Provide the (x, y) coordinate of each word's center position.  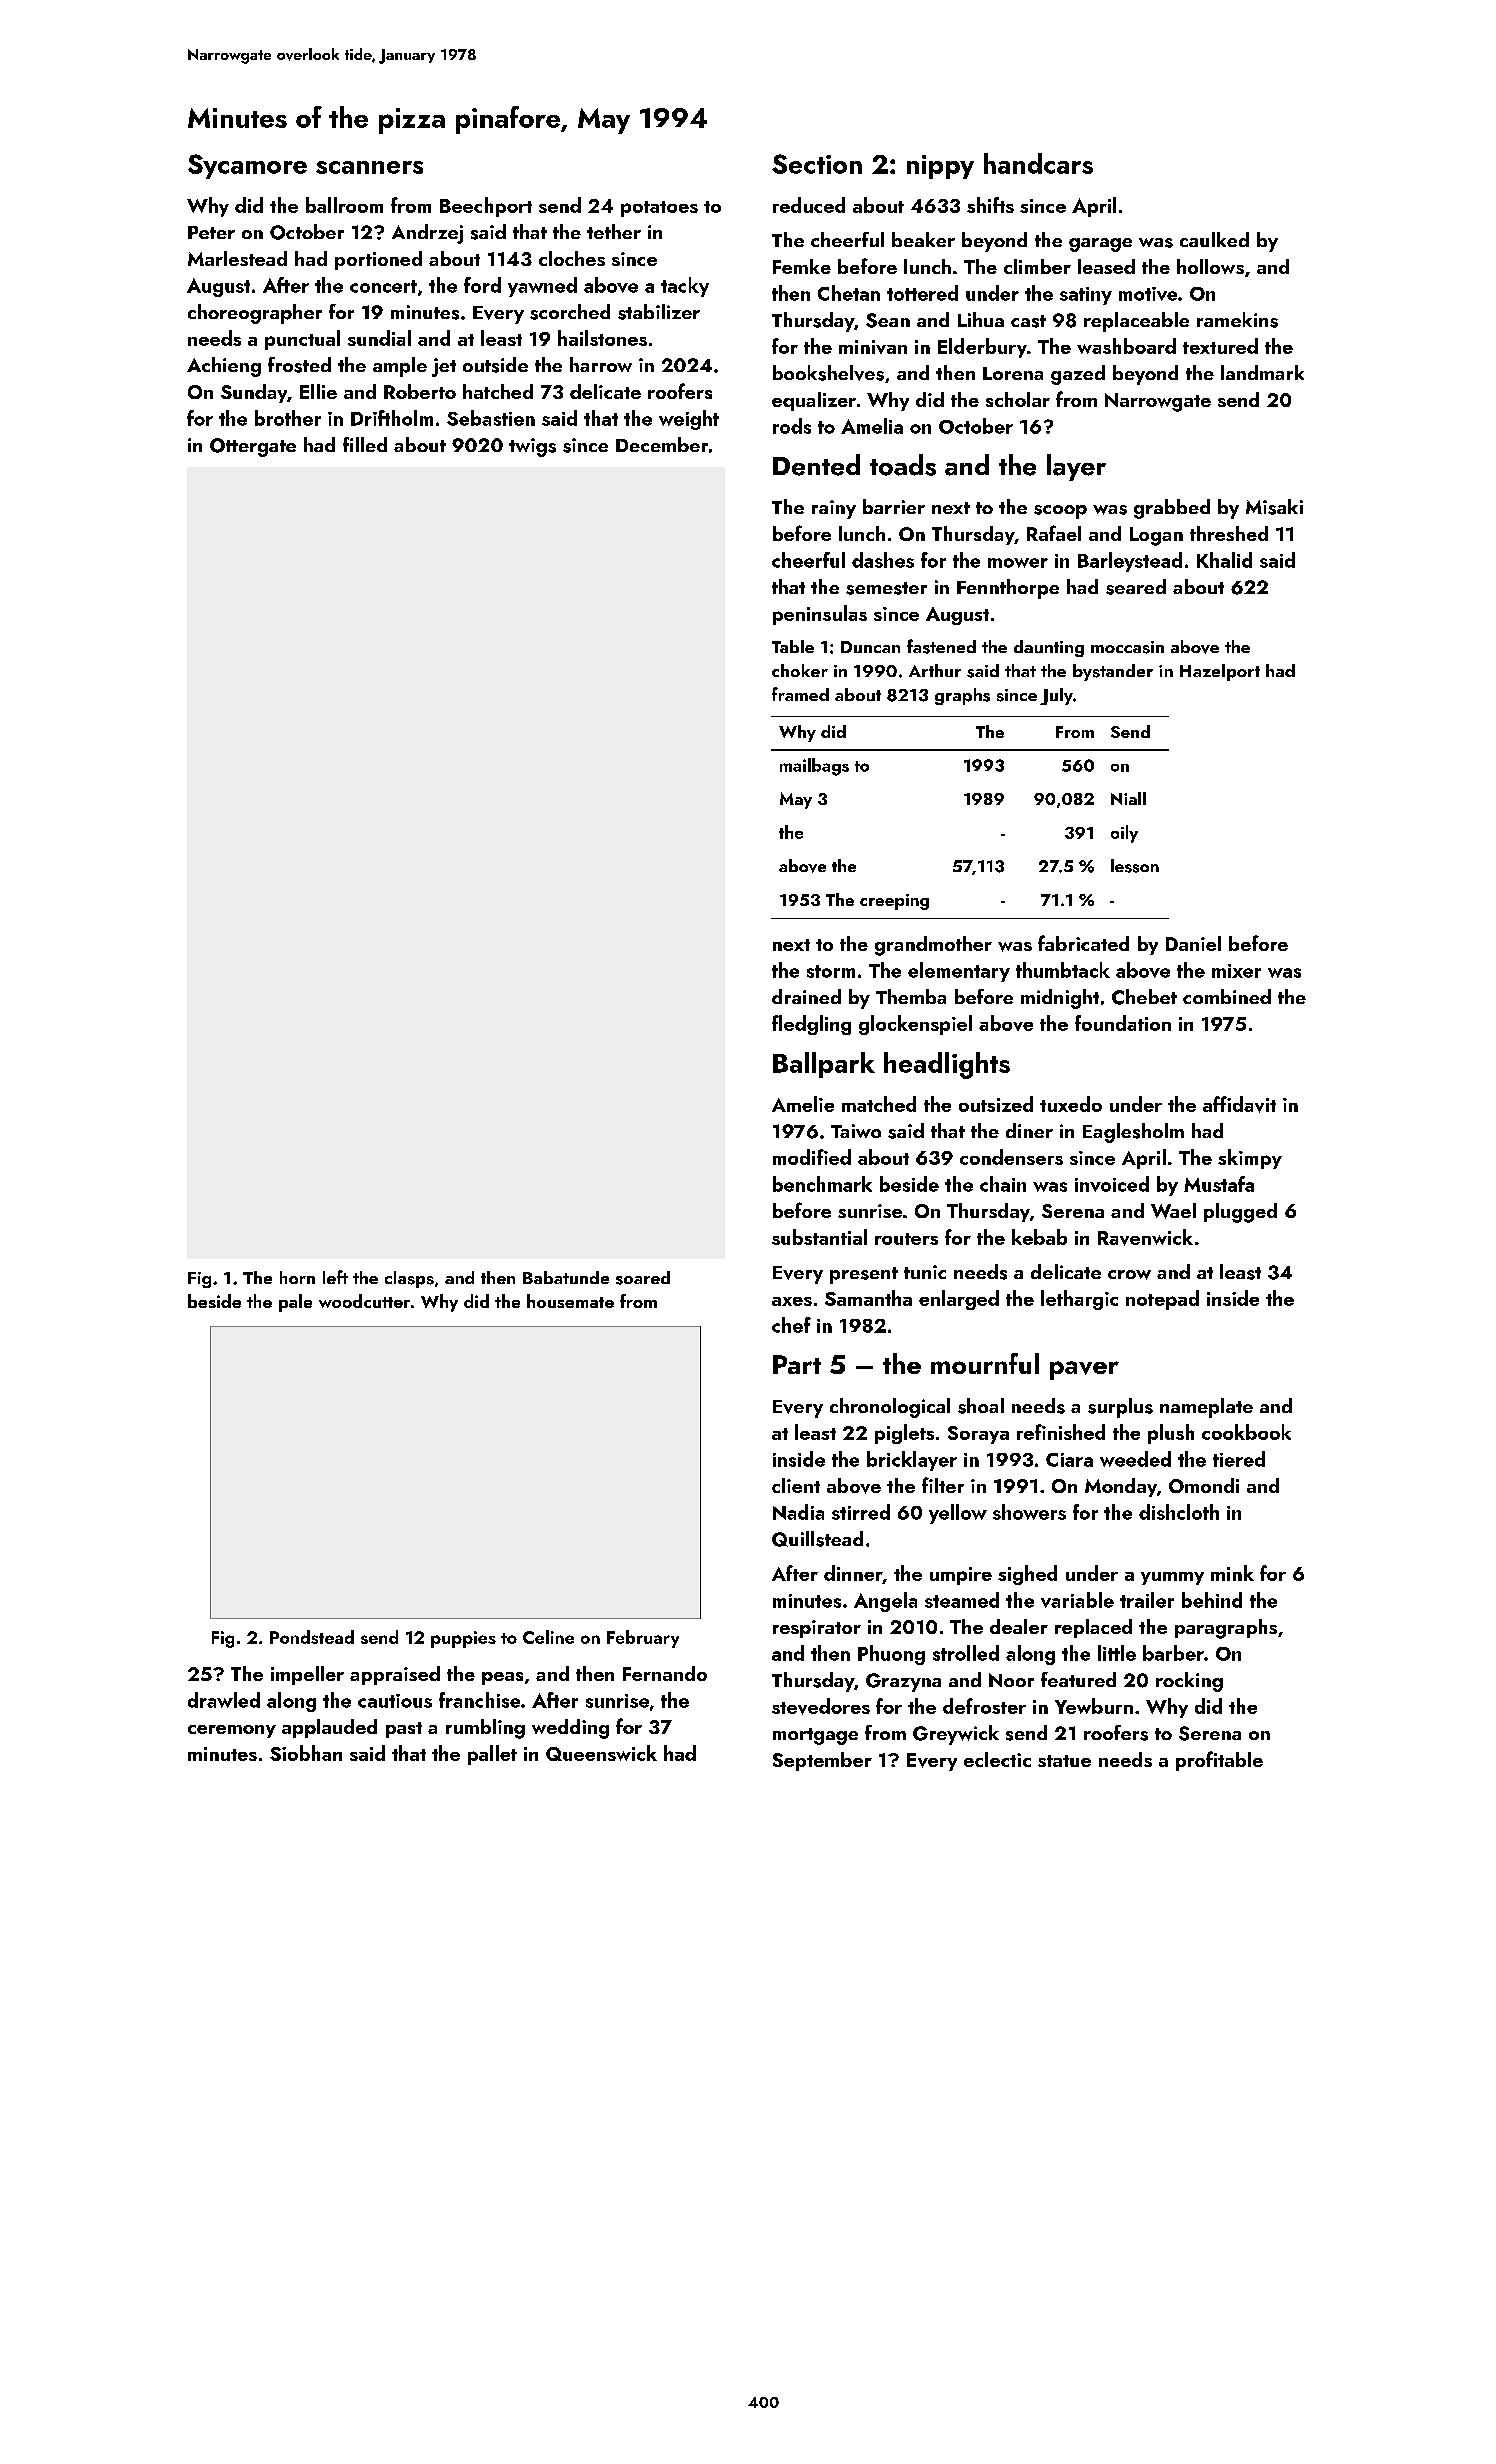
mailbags (814, 767)
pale (295, 1303)
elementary (959, 972)
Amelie (803, 1104)
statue (1064, 1761)
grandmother (933, 946)
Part (797, 1364)
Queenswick (601, 1753)
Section (817, 164)
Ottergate (253, 447)
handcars (1038, 163)
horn (297, 1277)
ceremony (232, 1731)
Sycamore (247, 166)
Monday (1121, 1487)
